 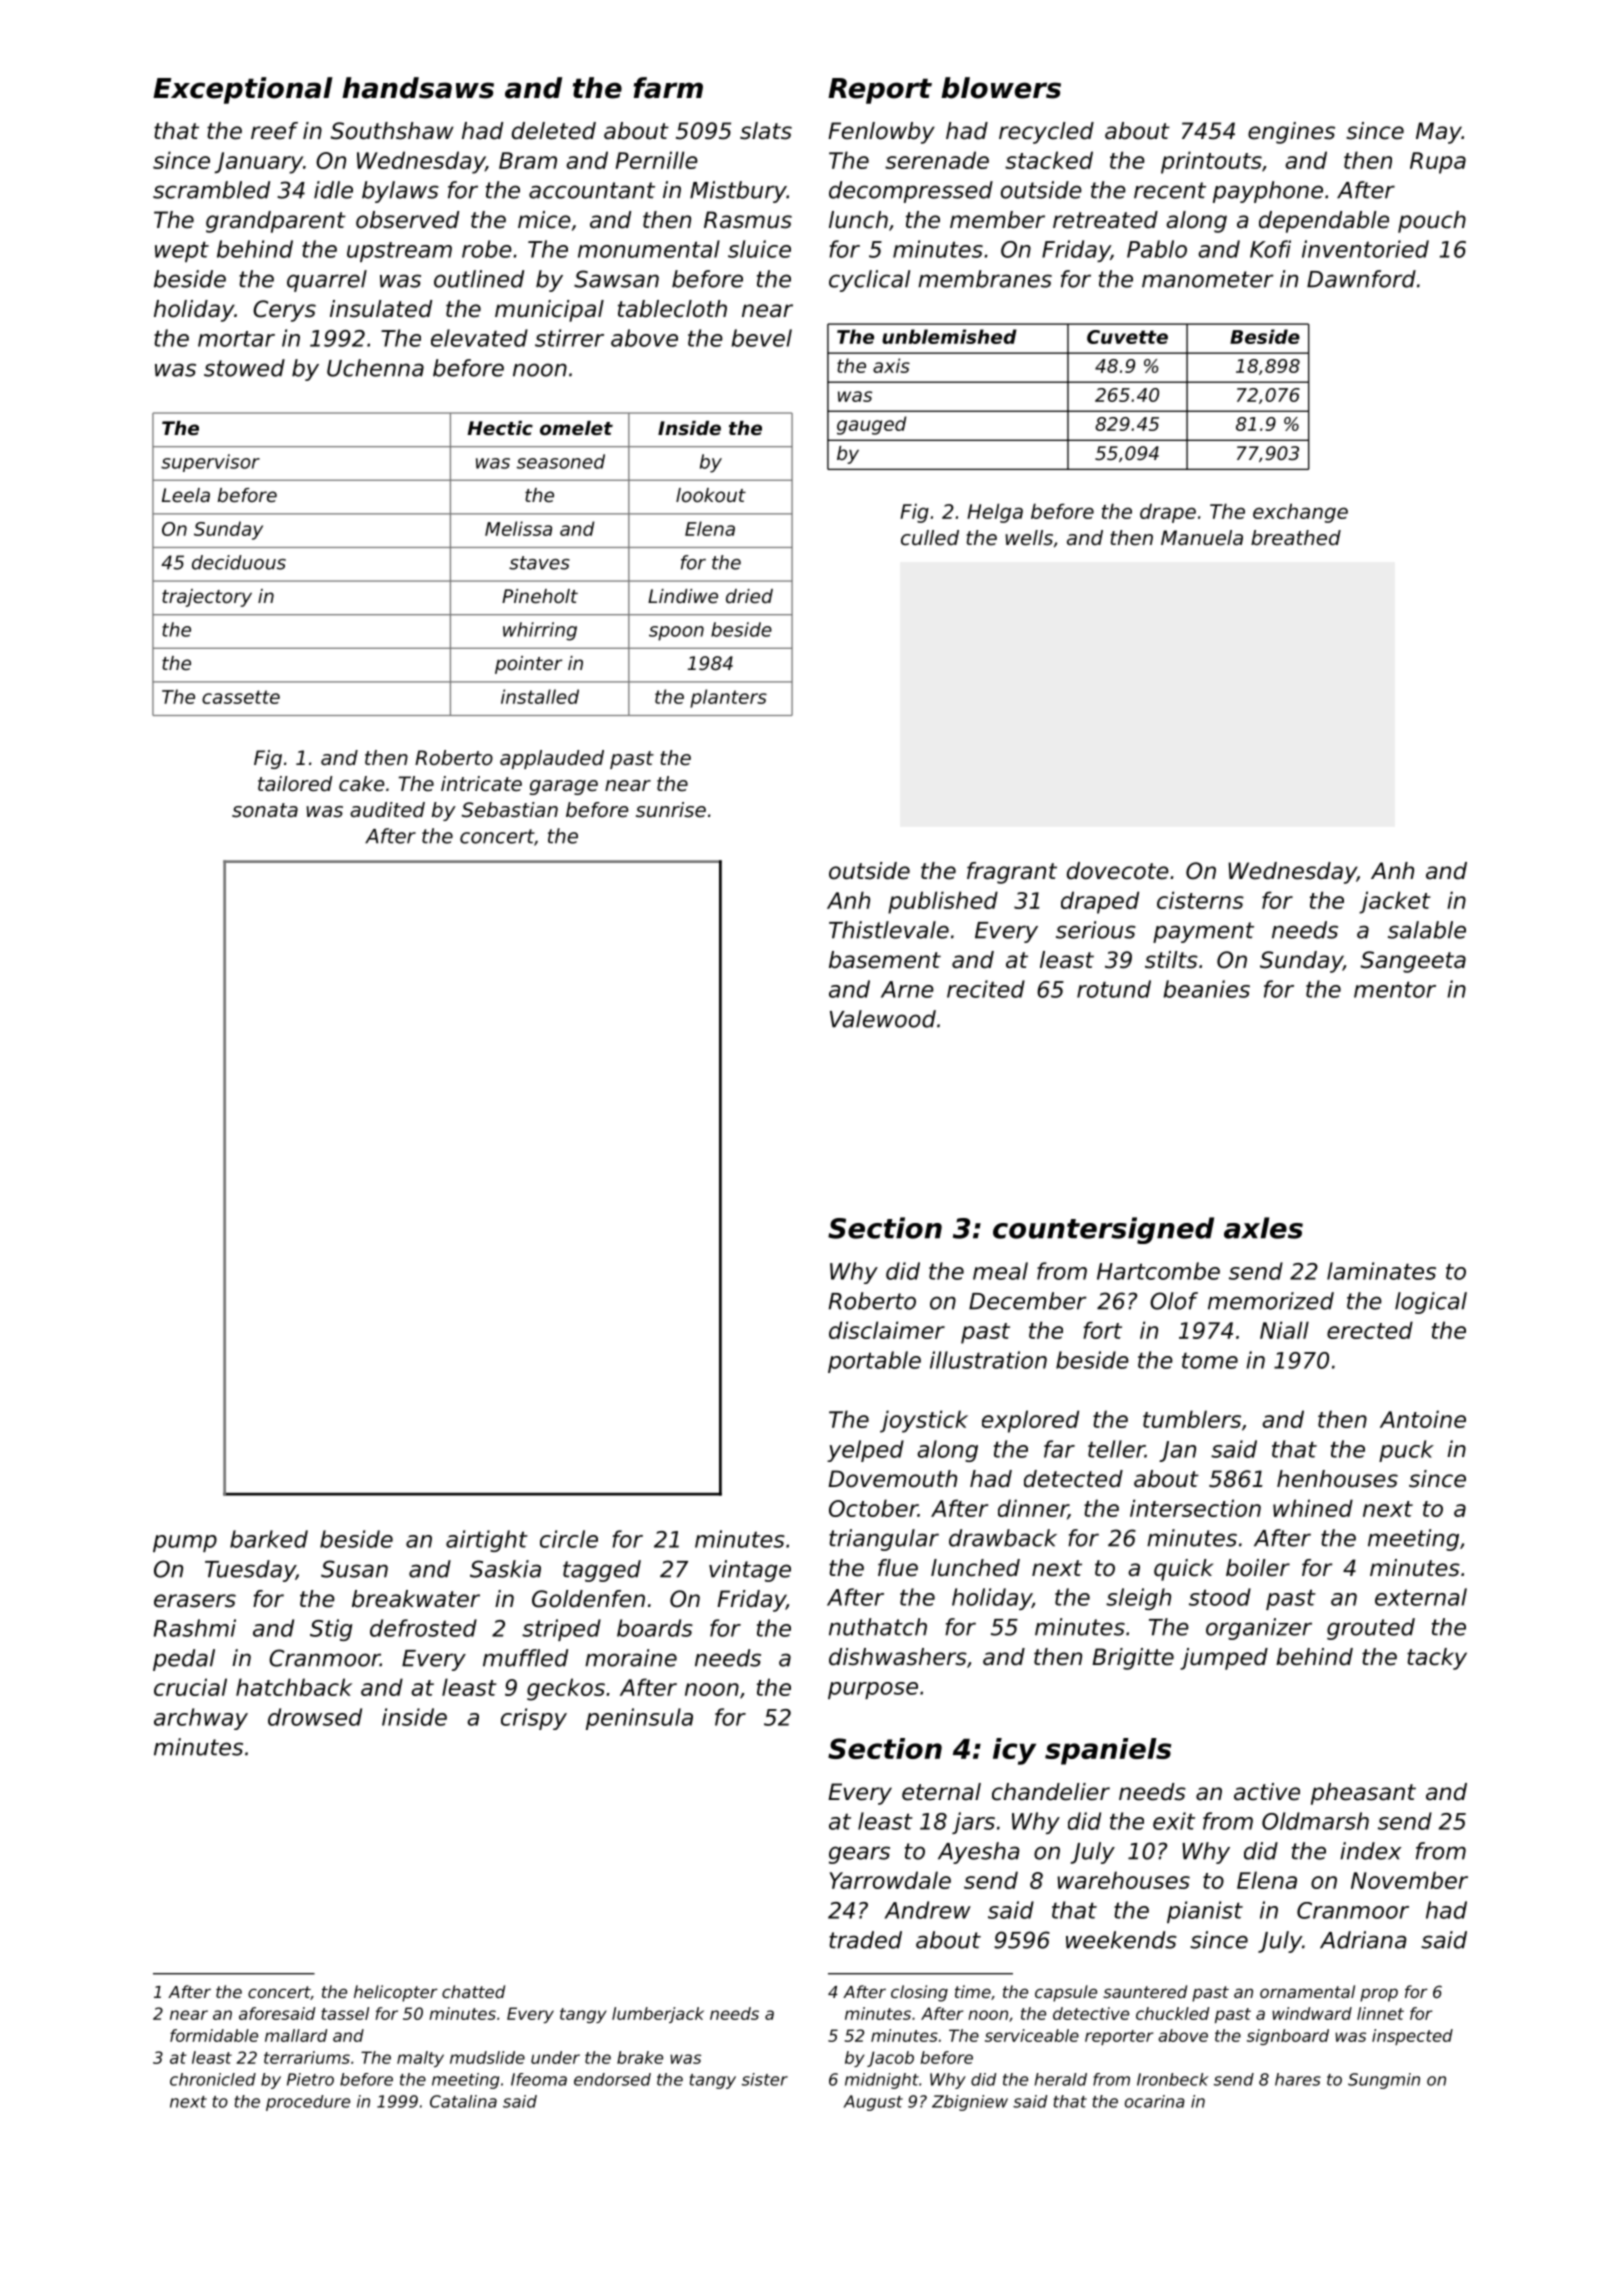 What do you see at coordinates (1207, 989) in the screenshot?
I see `beanies` at bounding box center [1207, 989].
